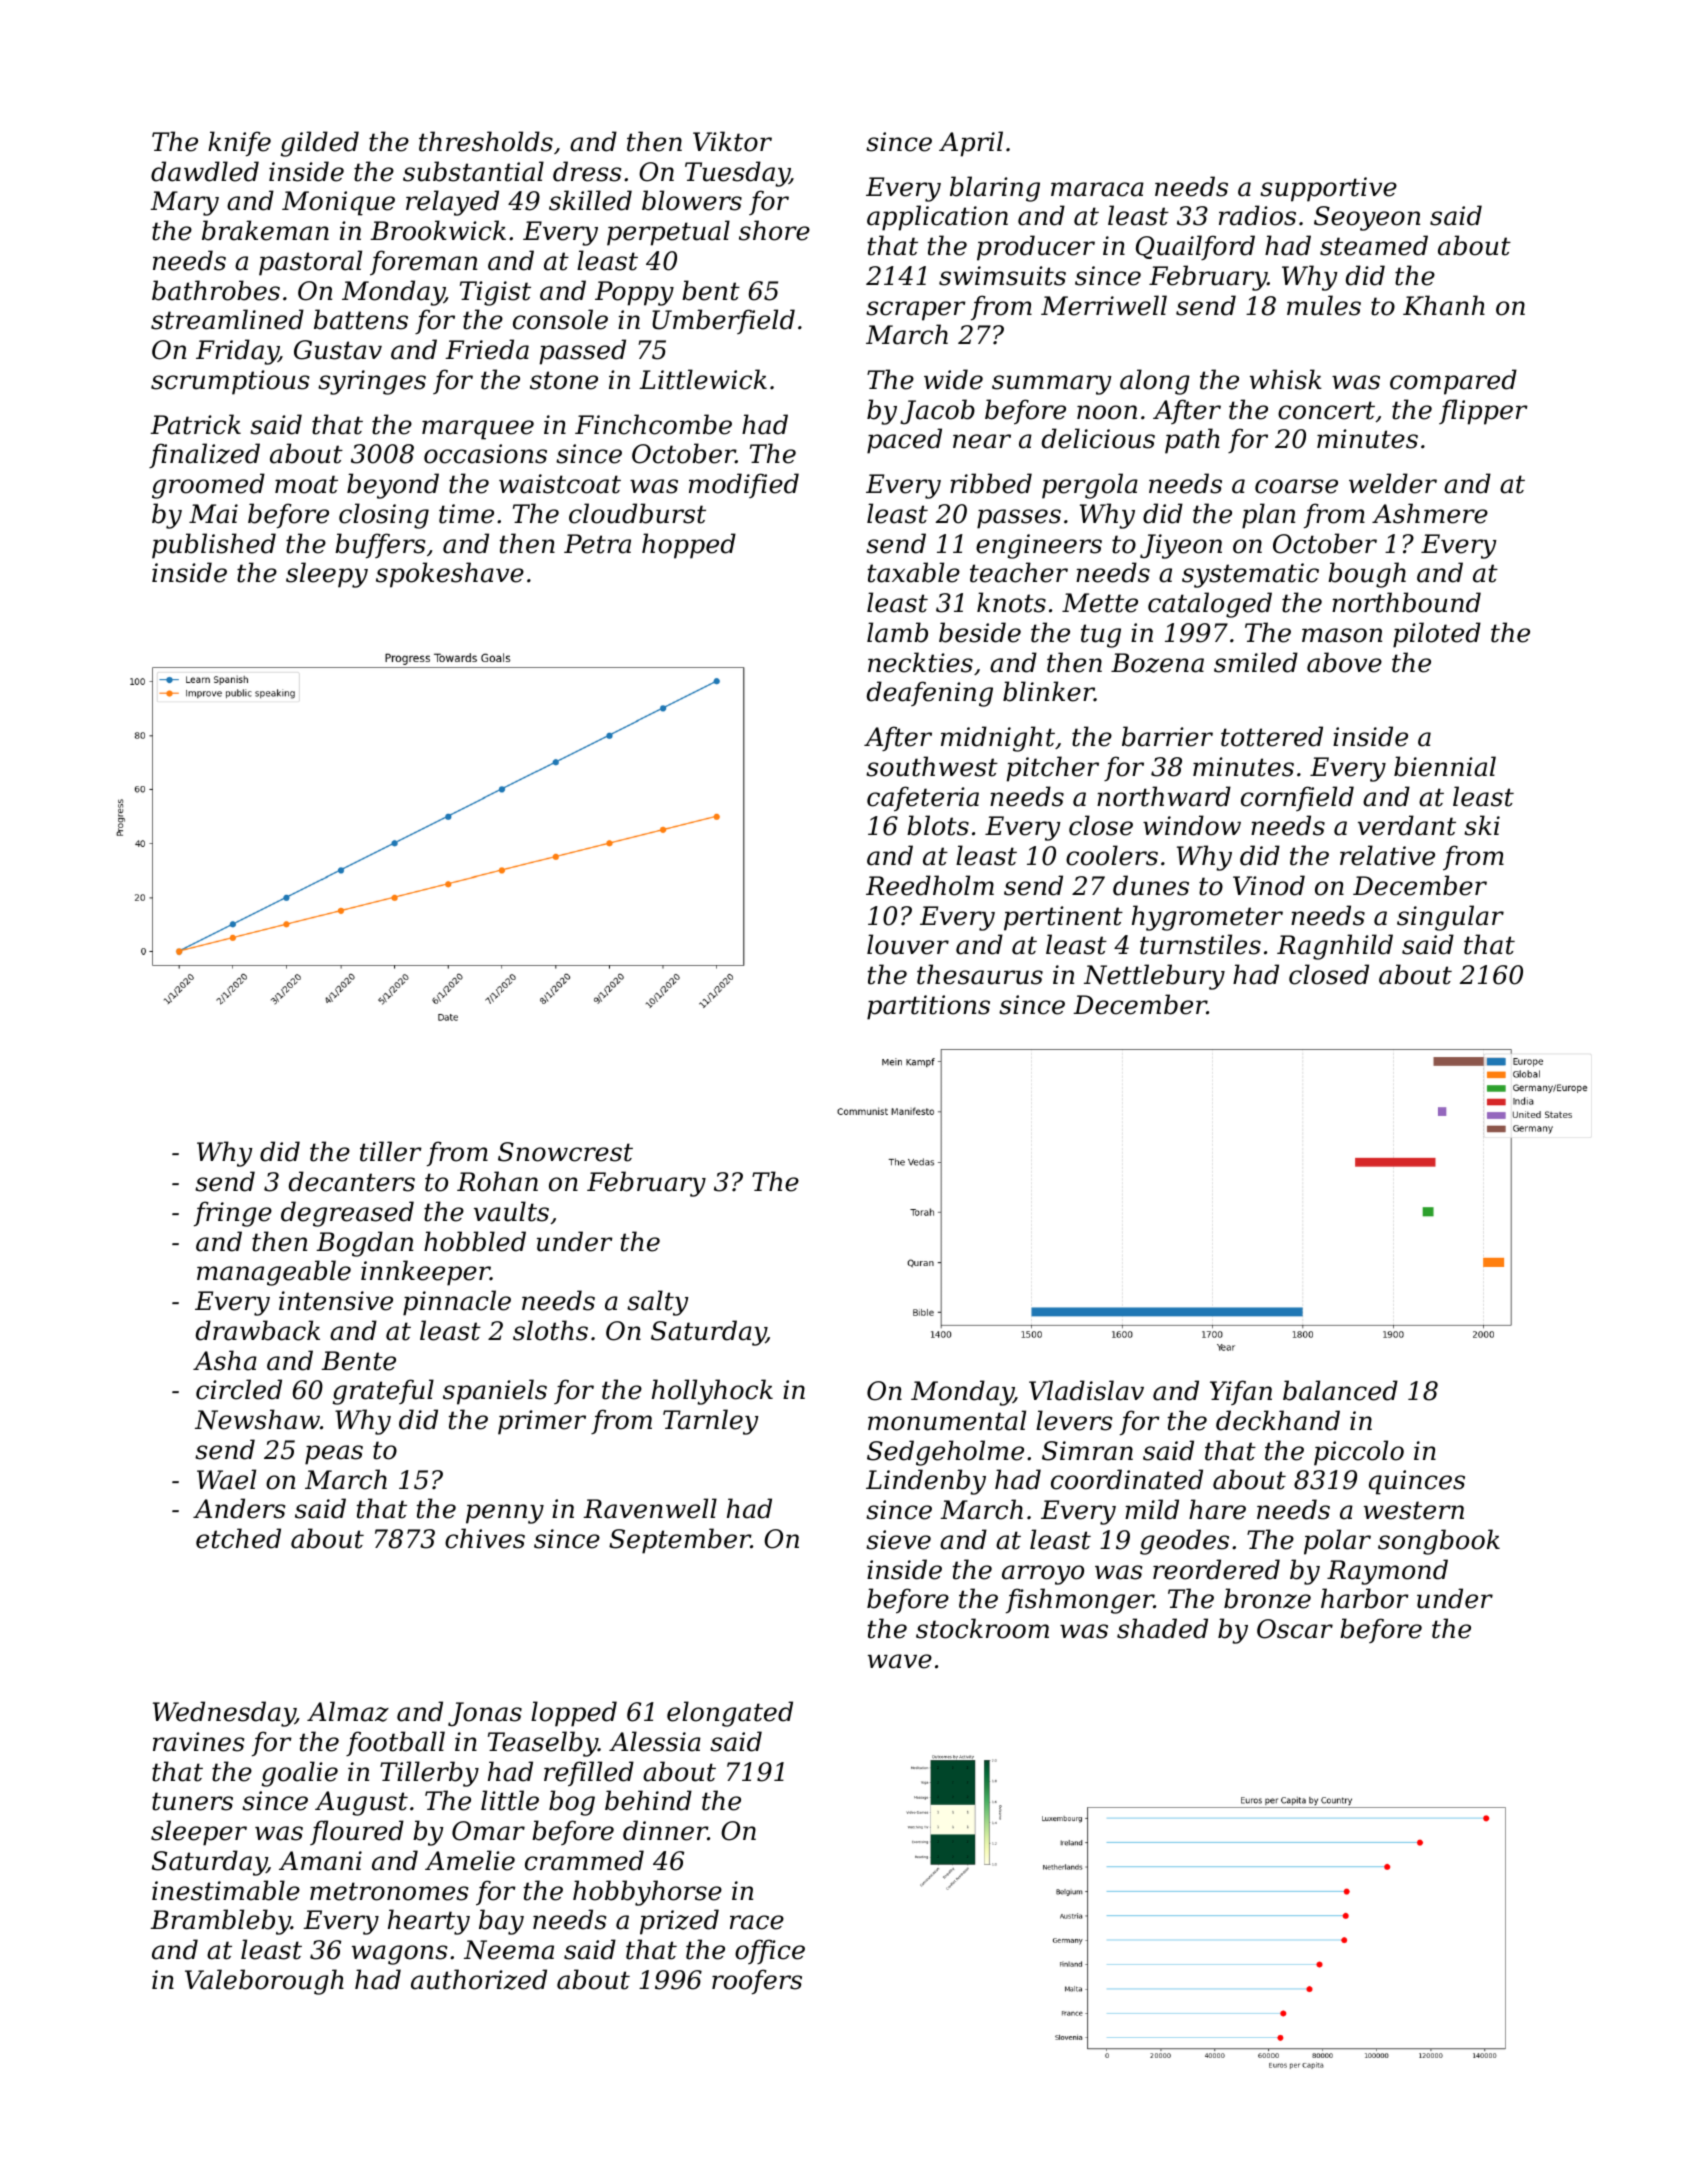 This screenshot has width=1683, height=2178. What do you see at coordinates (914, 572) in the screenshot?
I see `taxable` at bounding box center [914, 572].
